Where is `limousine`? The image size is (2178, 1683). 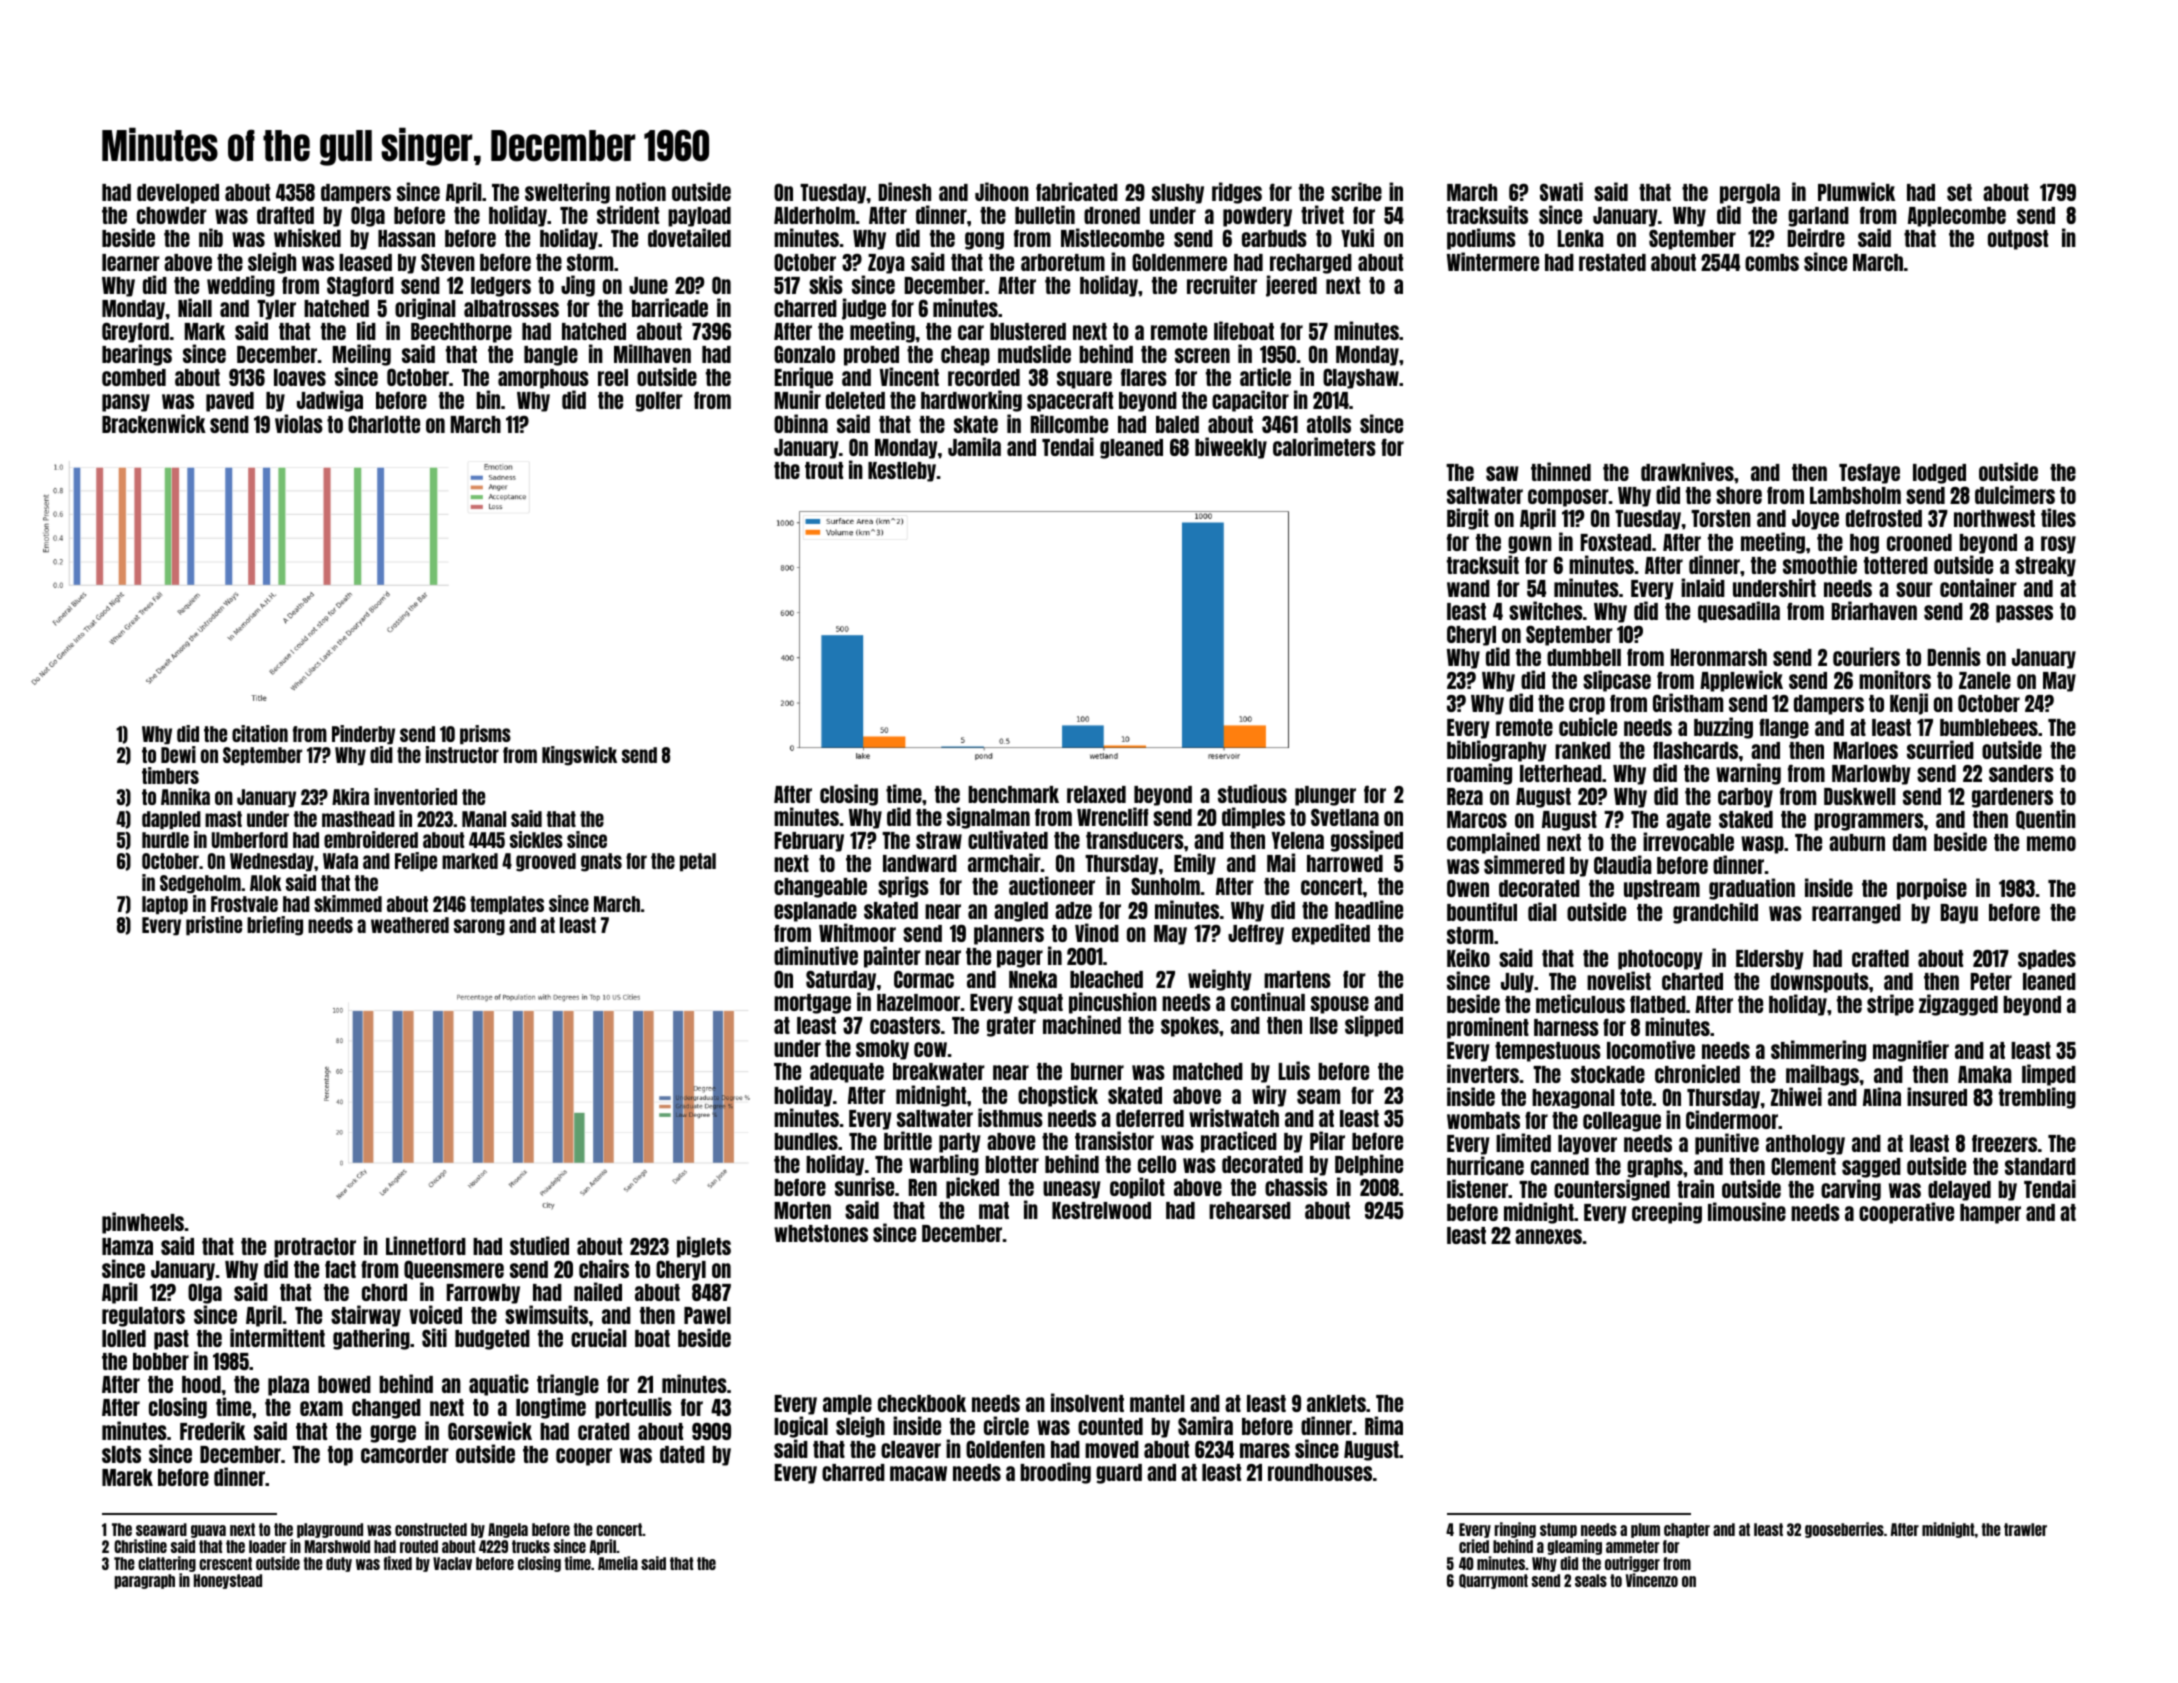
limousine is located at coordinates (1747, 1211).
